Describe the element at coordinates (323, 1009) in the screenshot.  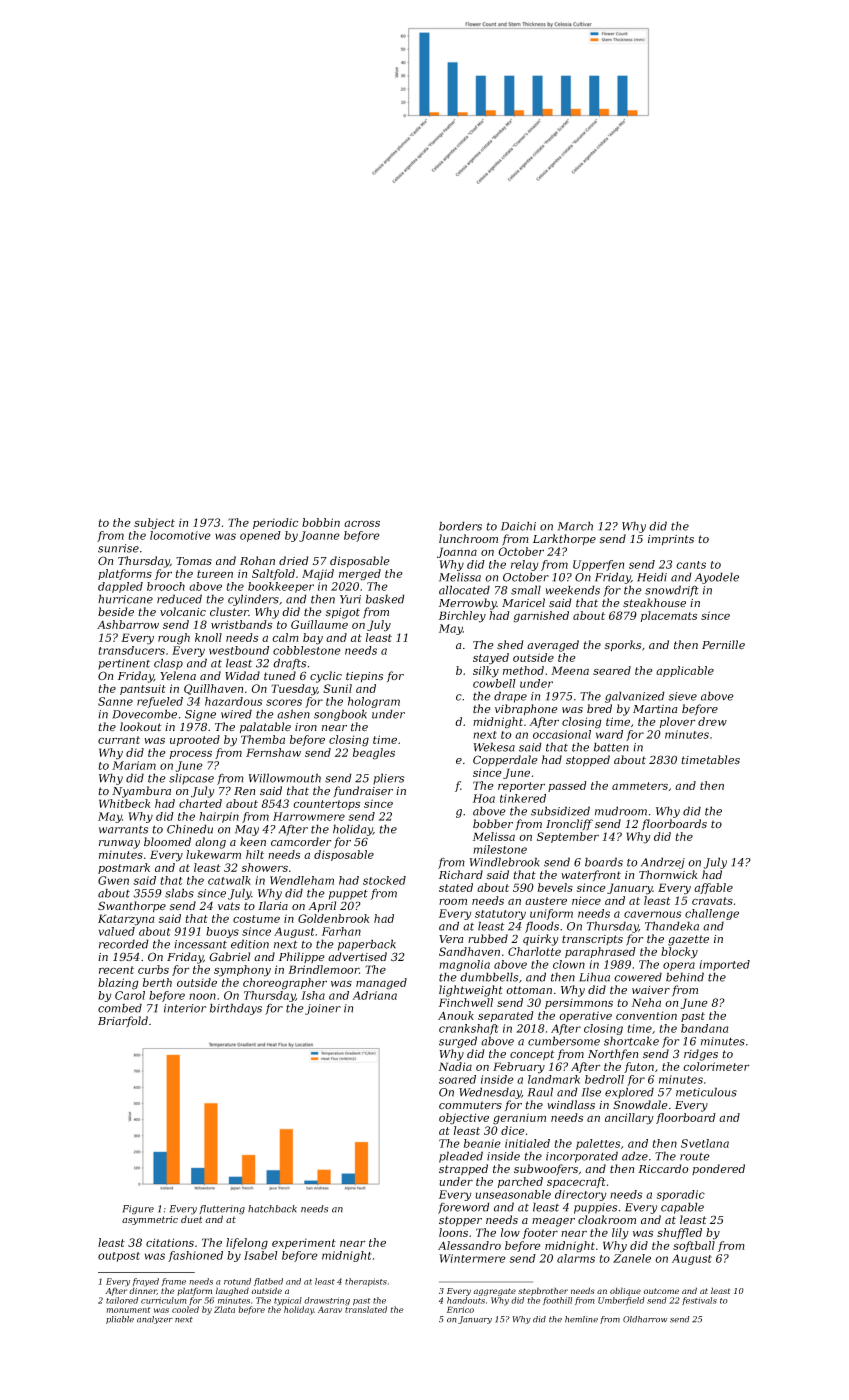
I see `joiner` at that location.
